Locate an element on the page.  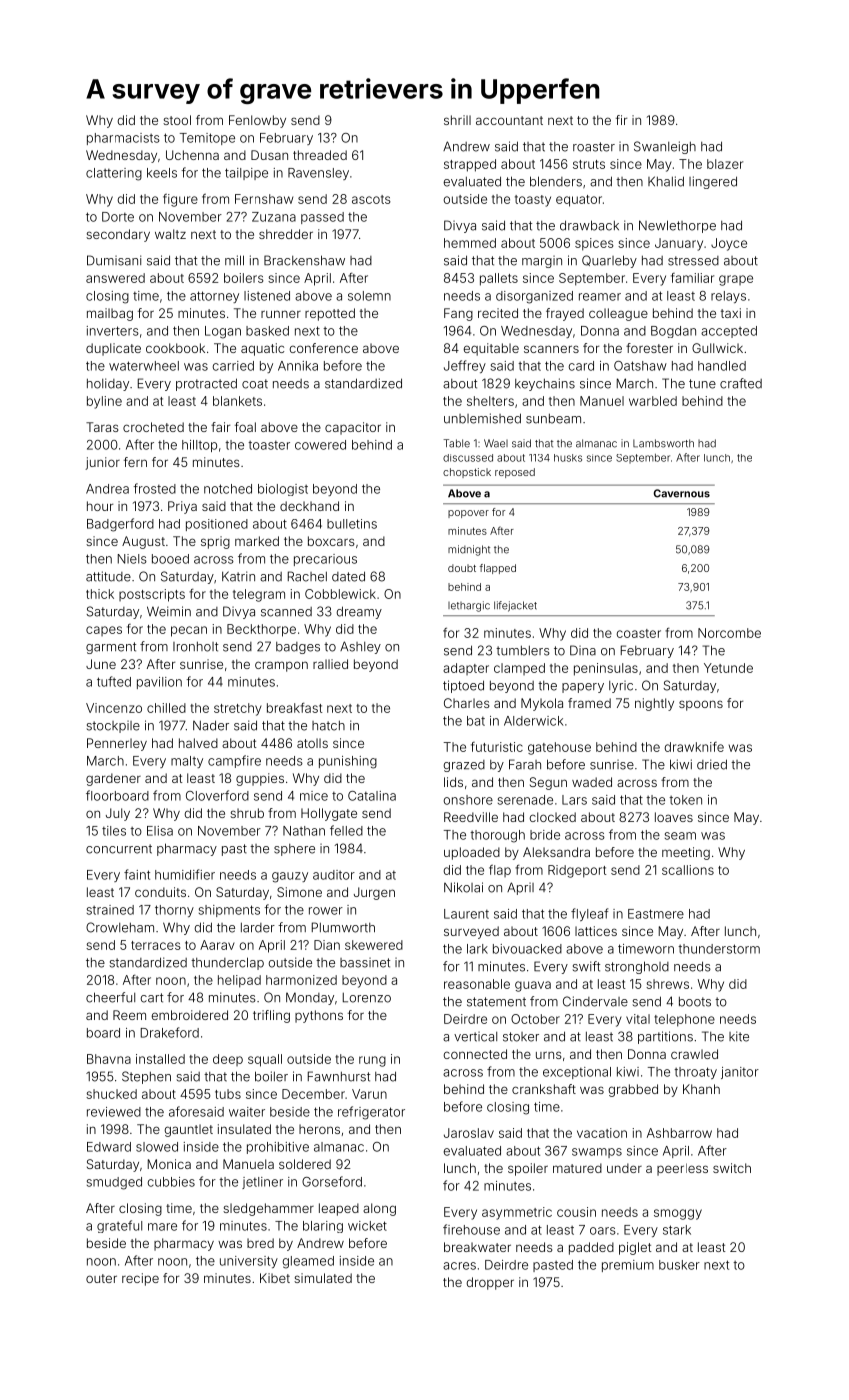
premium is located at coordinates (628, 1266).
